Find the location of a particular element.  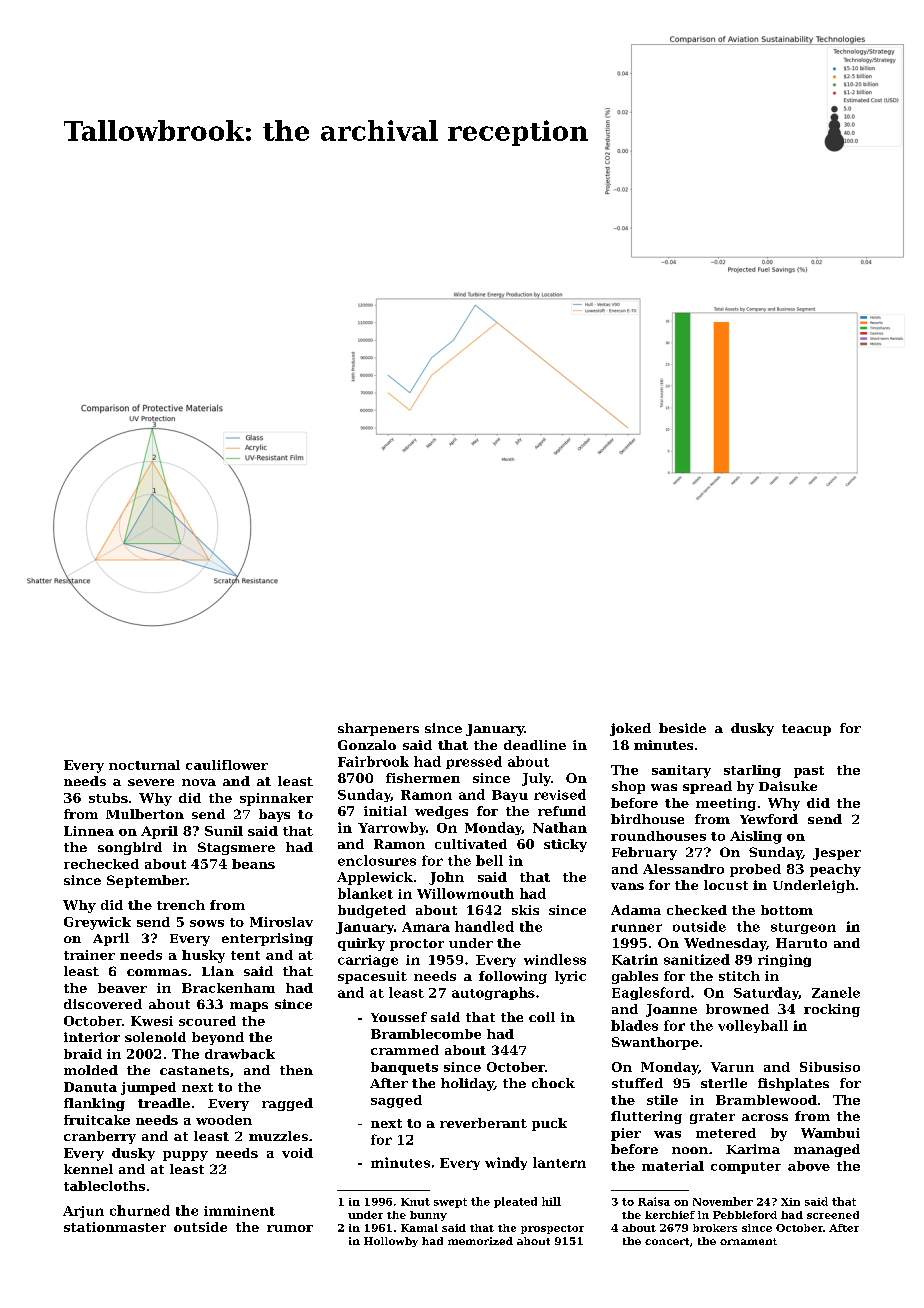

memorized is located at coordinates (480, 1241).
